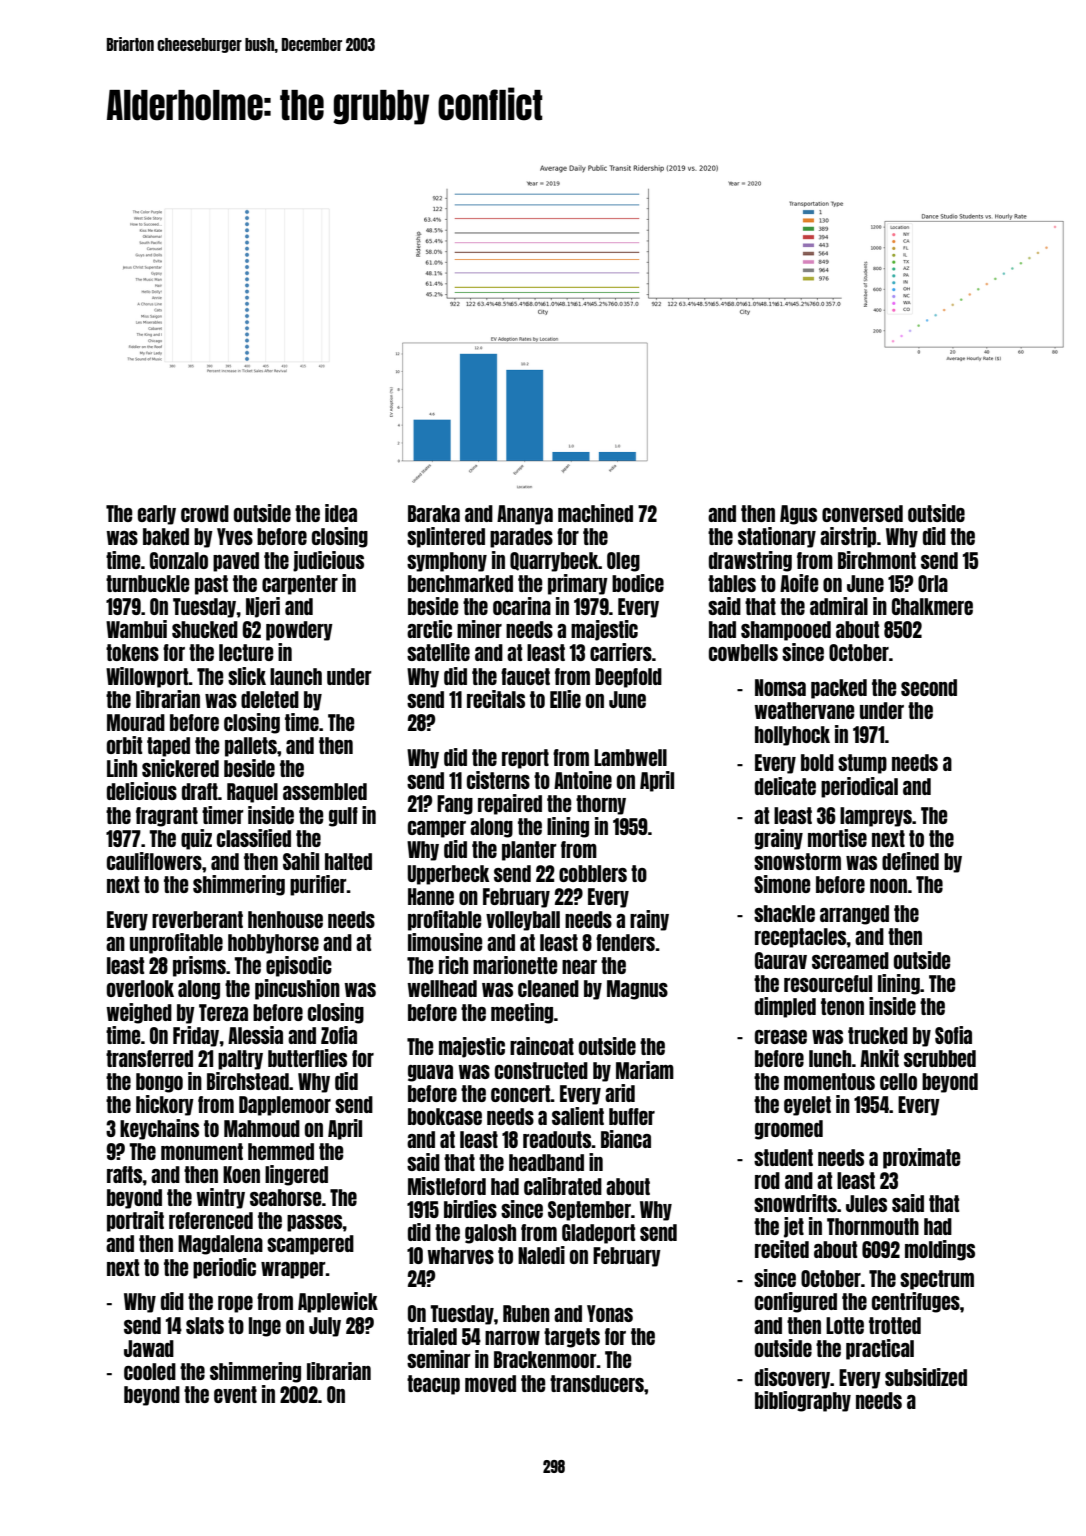 Image resolution: width=1086 pixels, height=1536 pixels. Describe the element at coordinates (220, 1245) in the image. I see `Magdalena` at that location.
